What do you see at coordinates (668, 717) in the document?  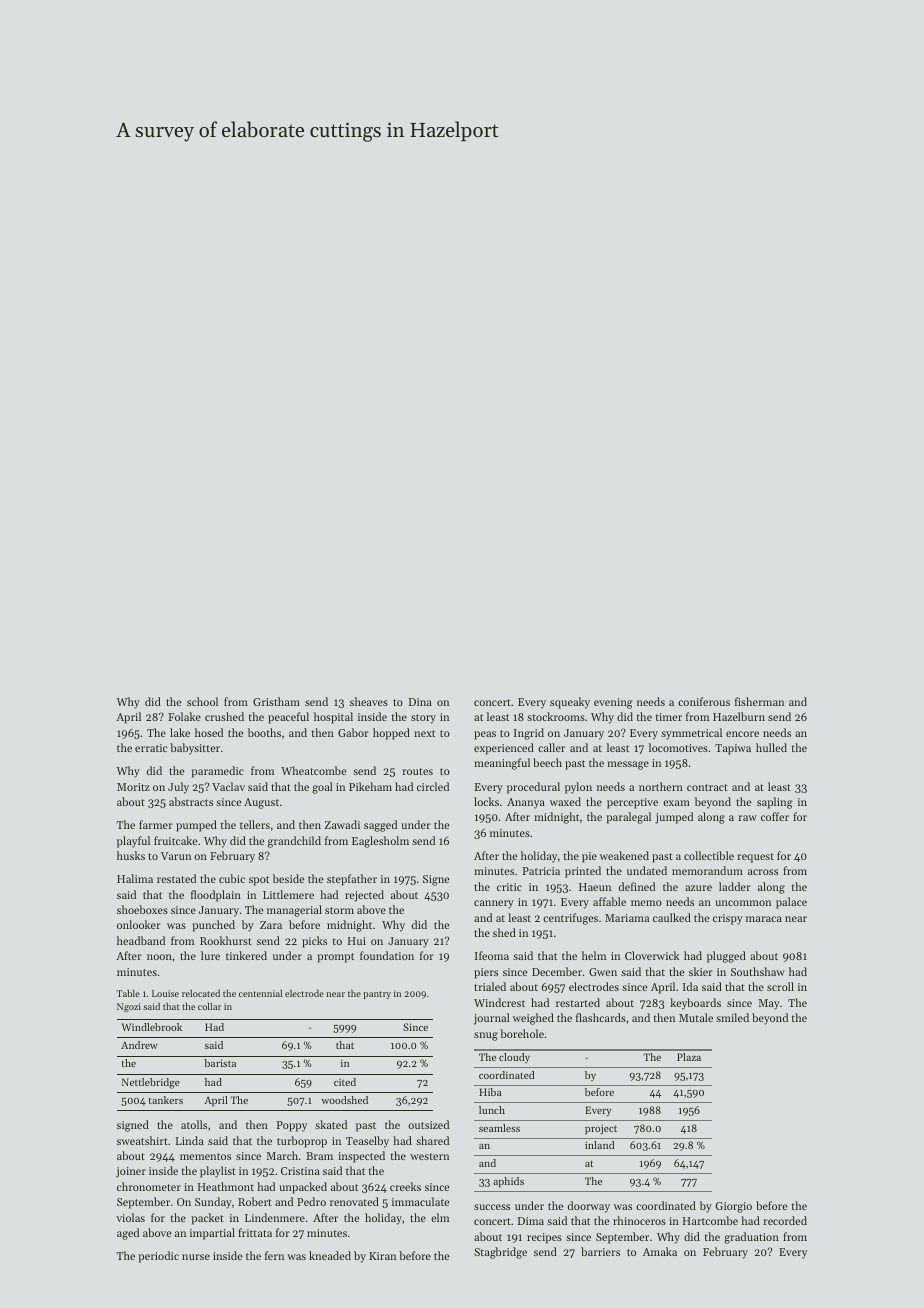 I see `timer` at bounding box center [668, 717].
